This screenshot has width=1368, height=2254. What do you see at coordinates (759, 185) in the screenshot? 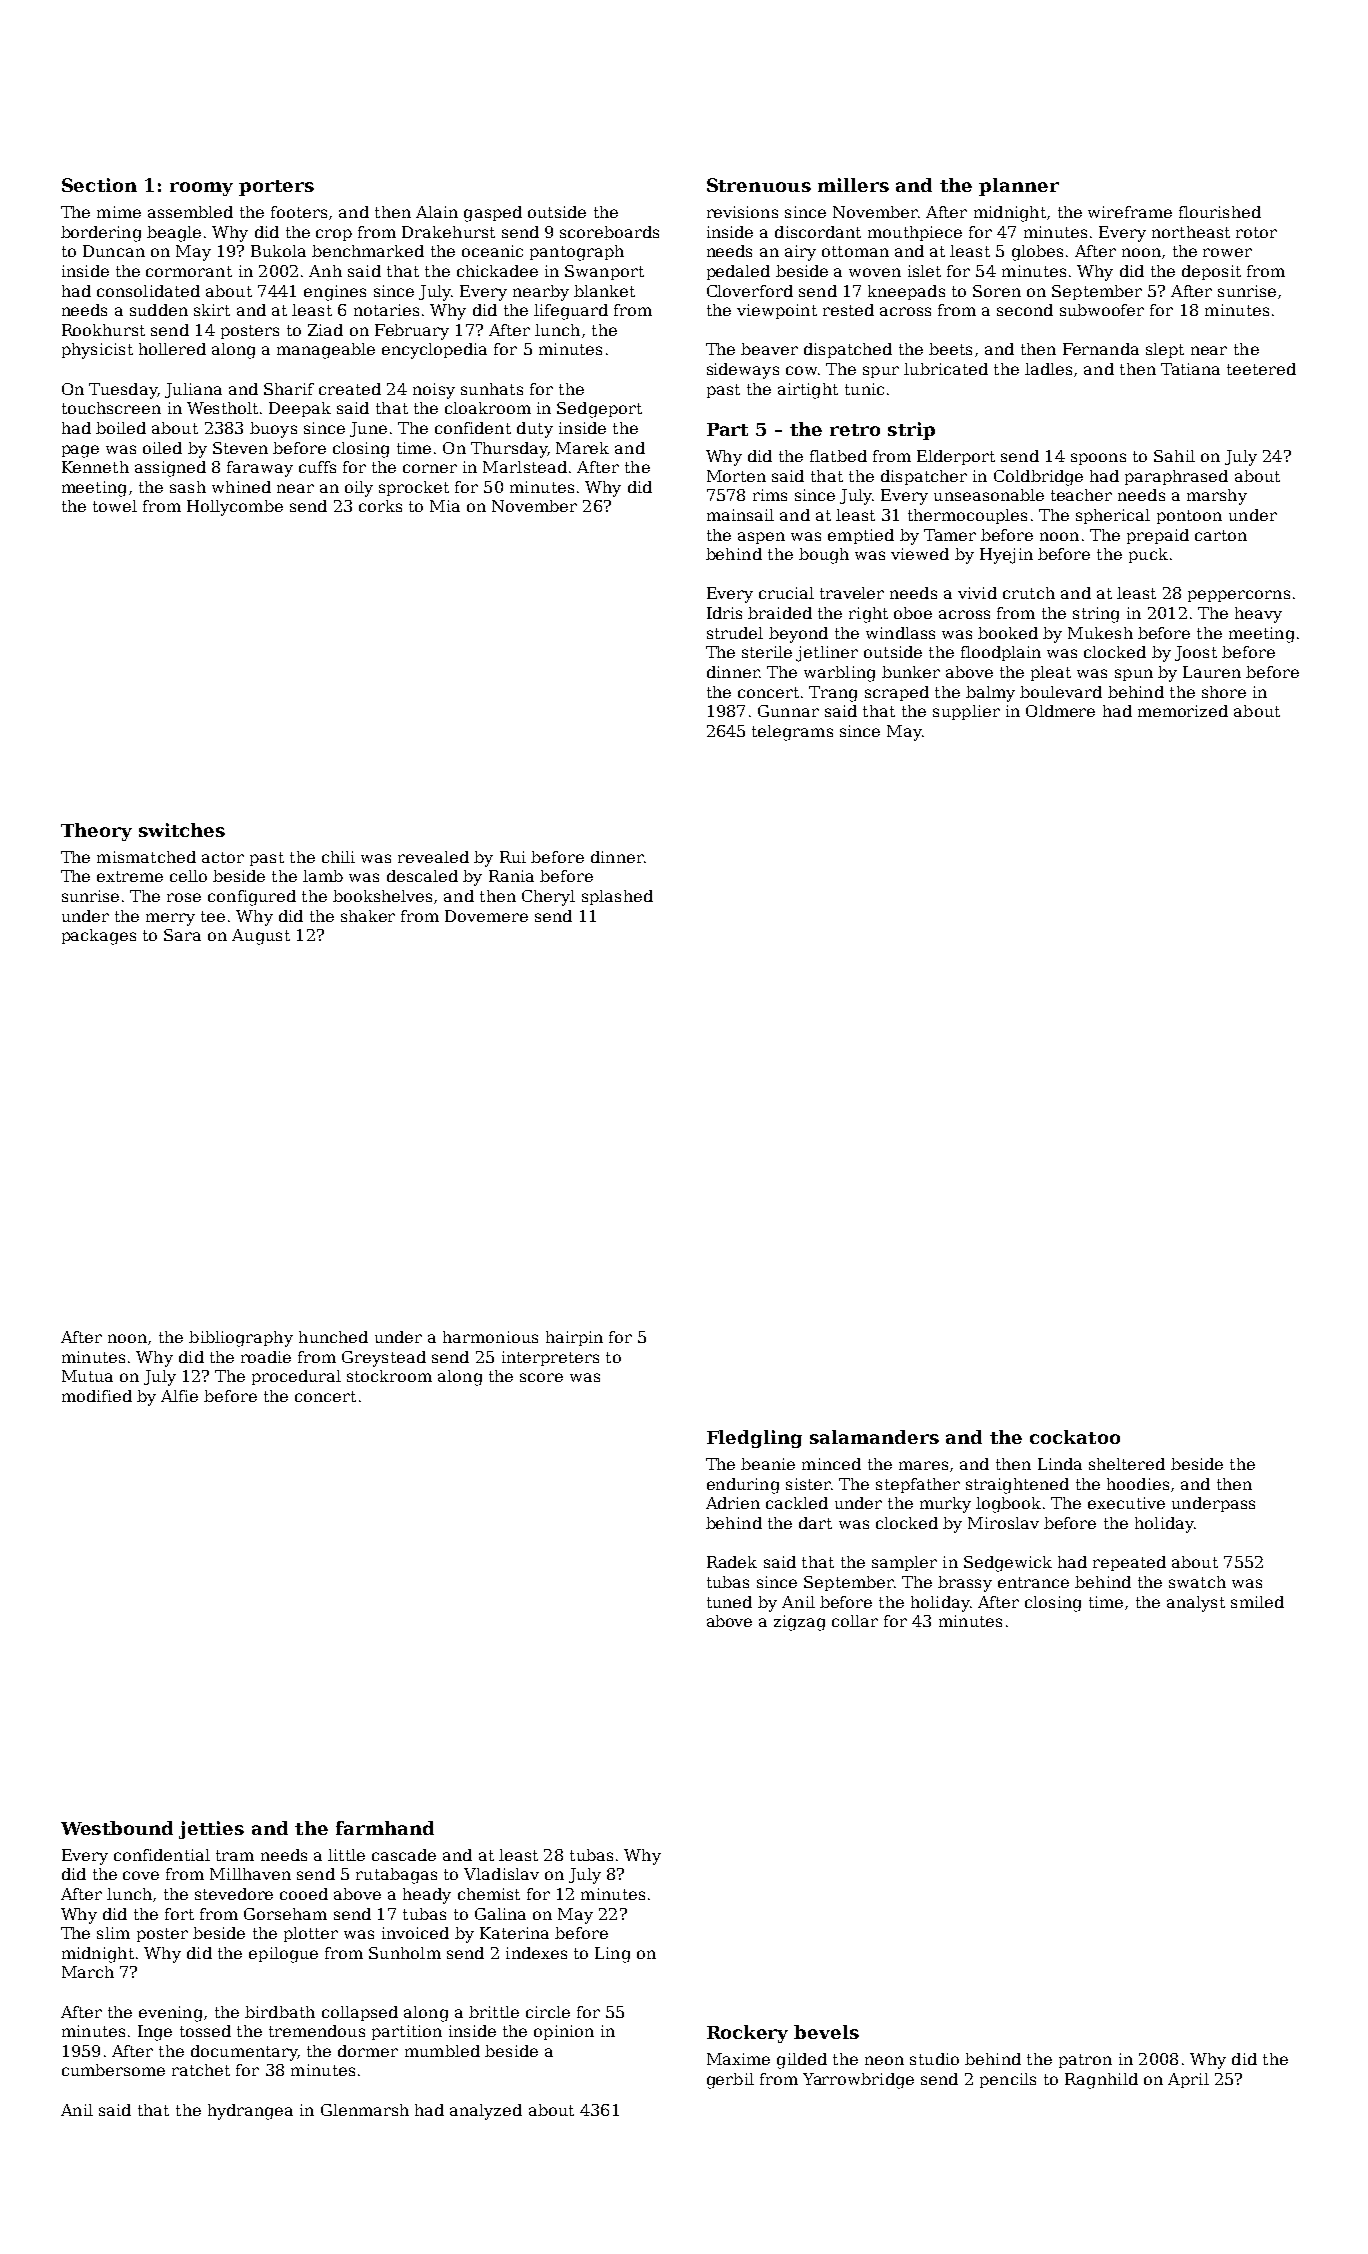
I see `Strenuous` at bounding box center [759, 185].
